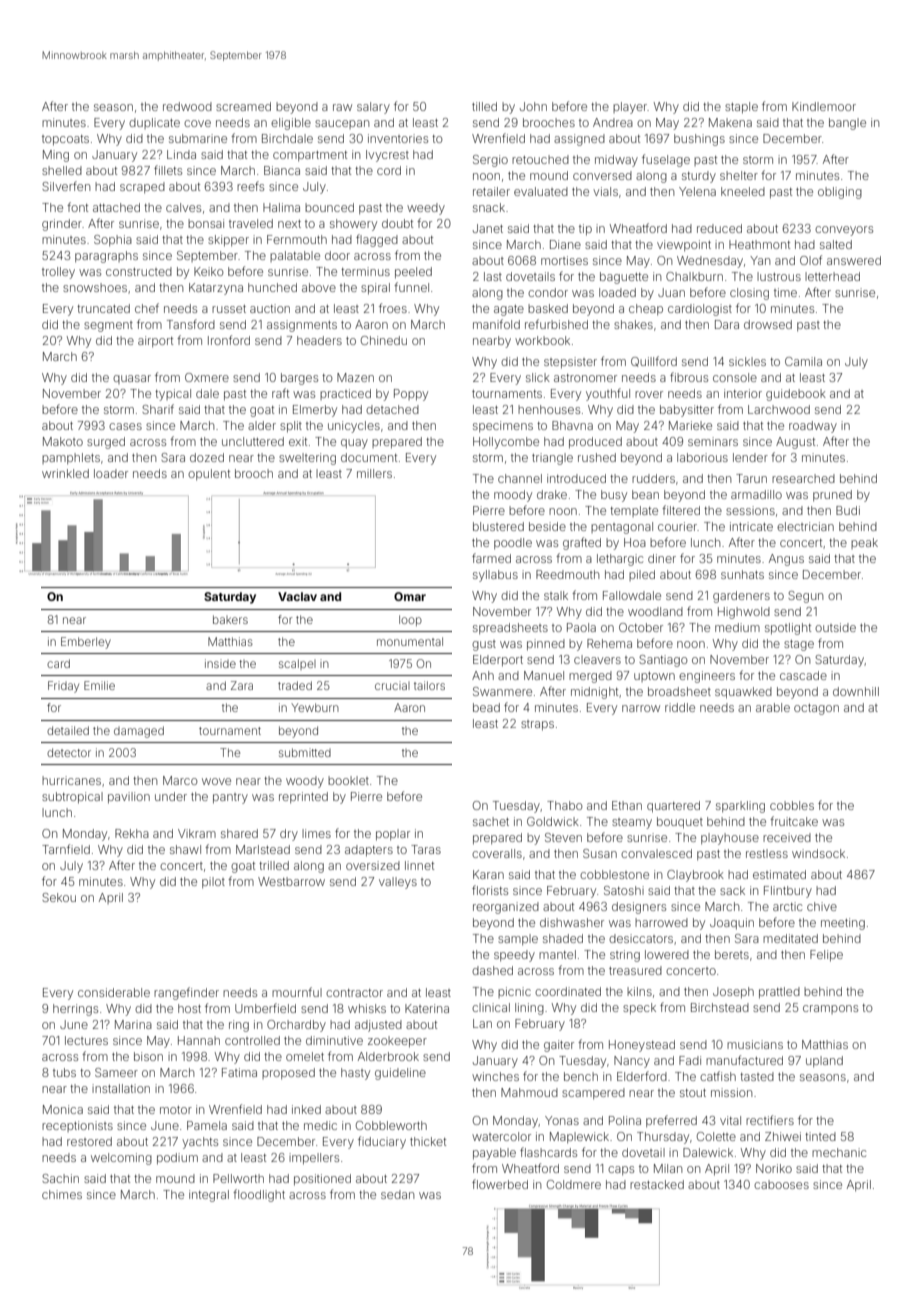 Image resolution: width=924 pixels, height=1308 pixels. What do you see at coordinates (69, 752) in the screenshot?
I see `detector` at bounding box center [69, 752].
